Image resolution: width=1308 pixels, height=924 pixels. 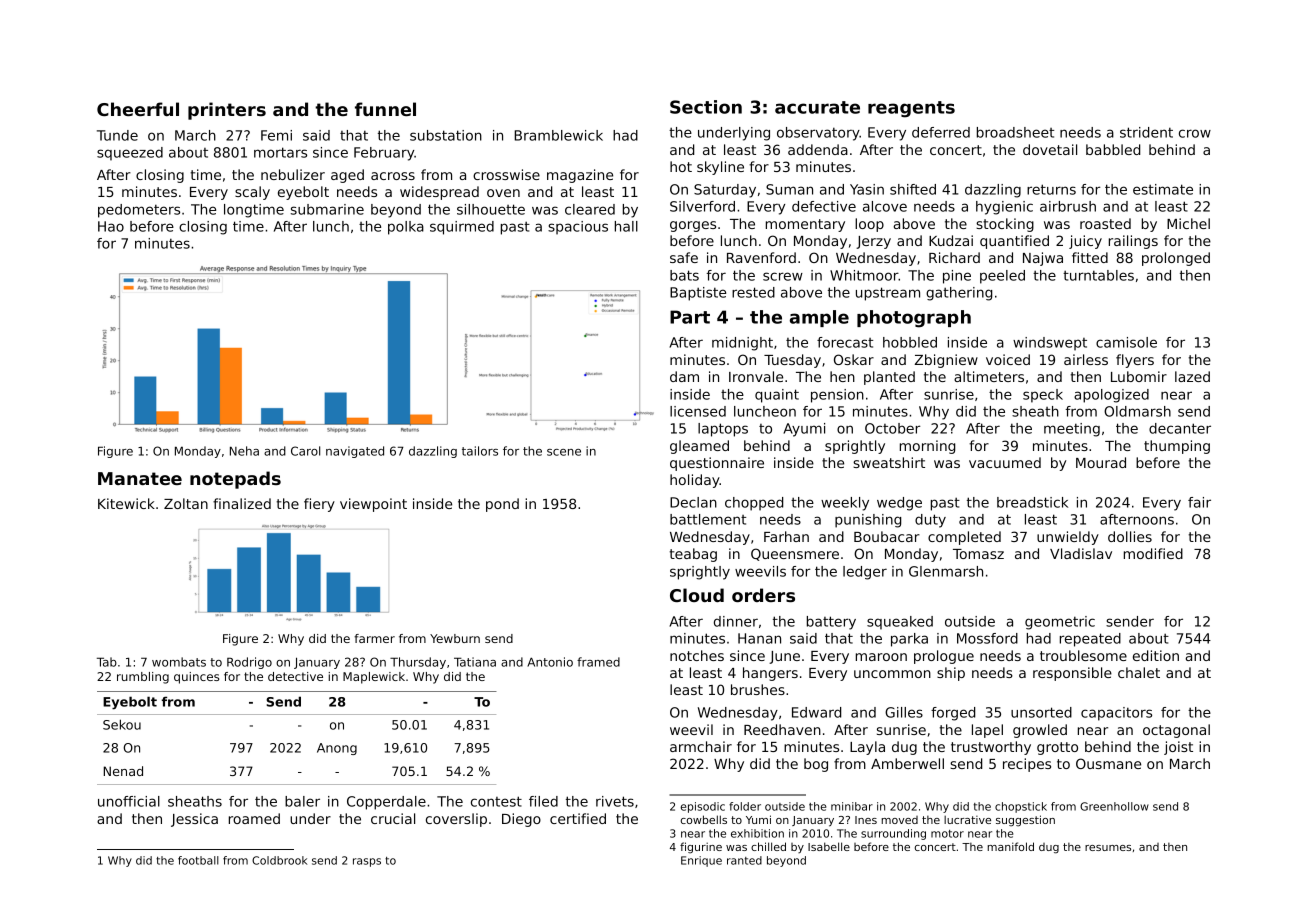 What do you see at coordinates (198, 860) in the image?
I see `football` at bounding box center [198, 860].
